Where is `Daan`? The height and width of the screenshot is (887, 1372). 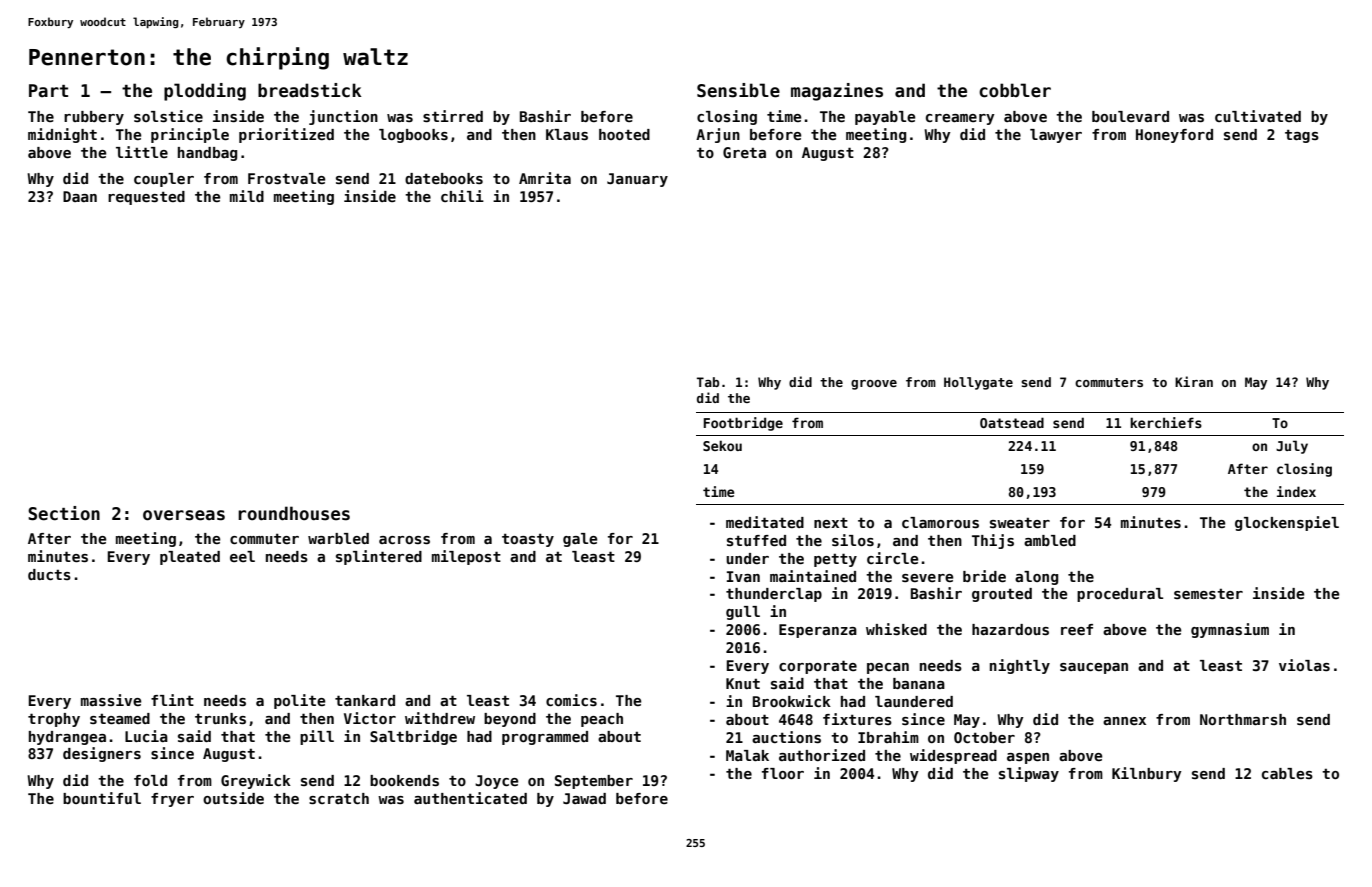
Daan is located at coordinates (80, 196).
